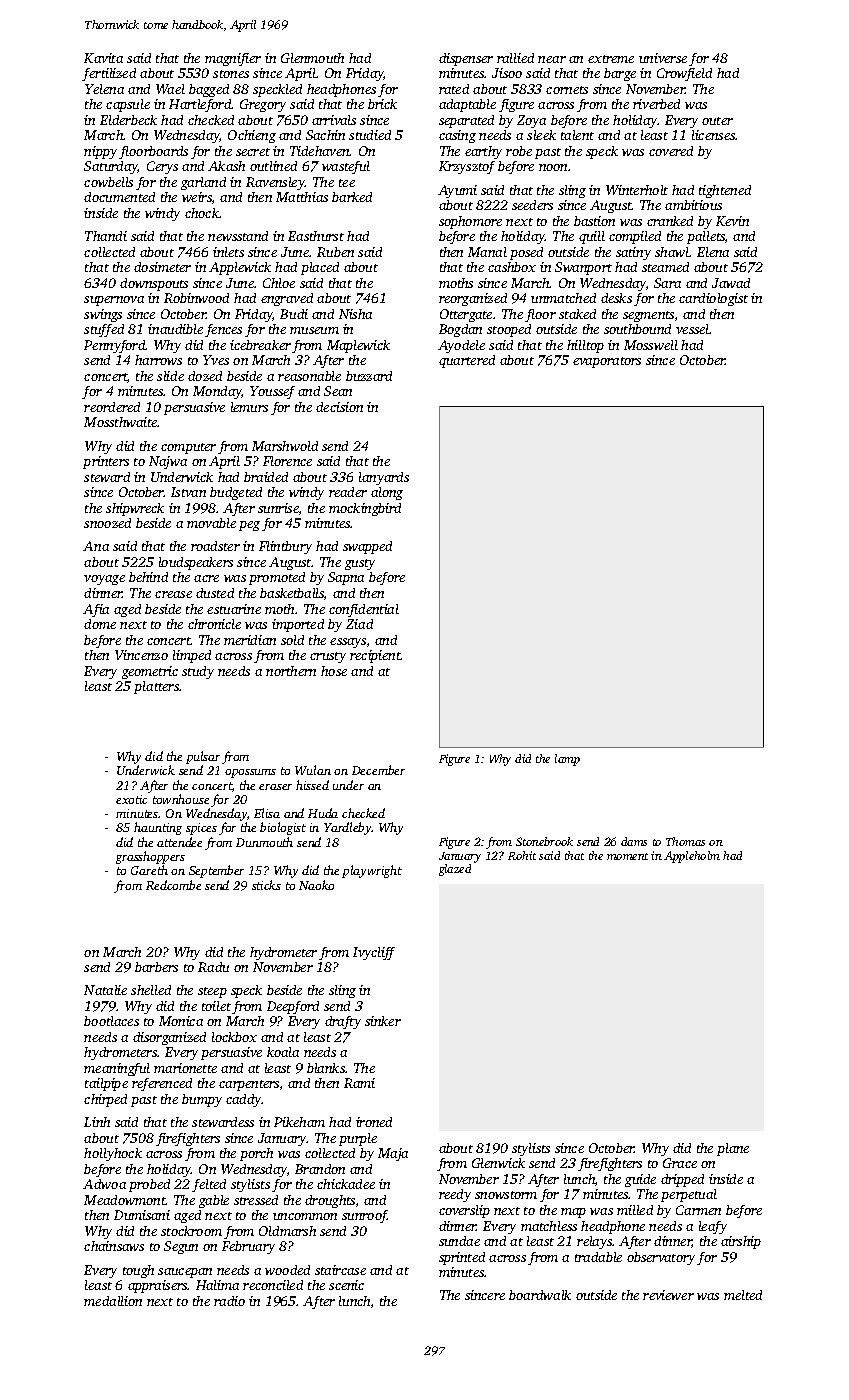  Describe the element at coordinates (383, 1021) in the document. I see `sinker` at that location.
